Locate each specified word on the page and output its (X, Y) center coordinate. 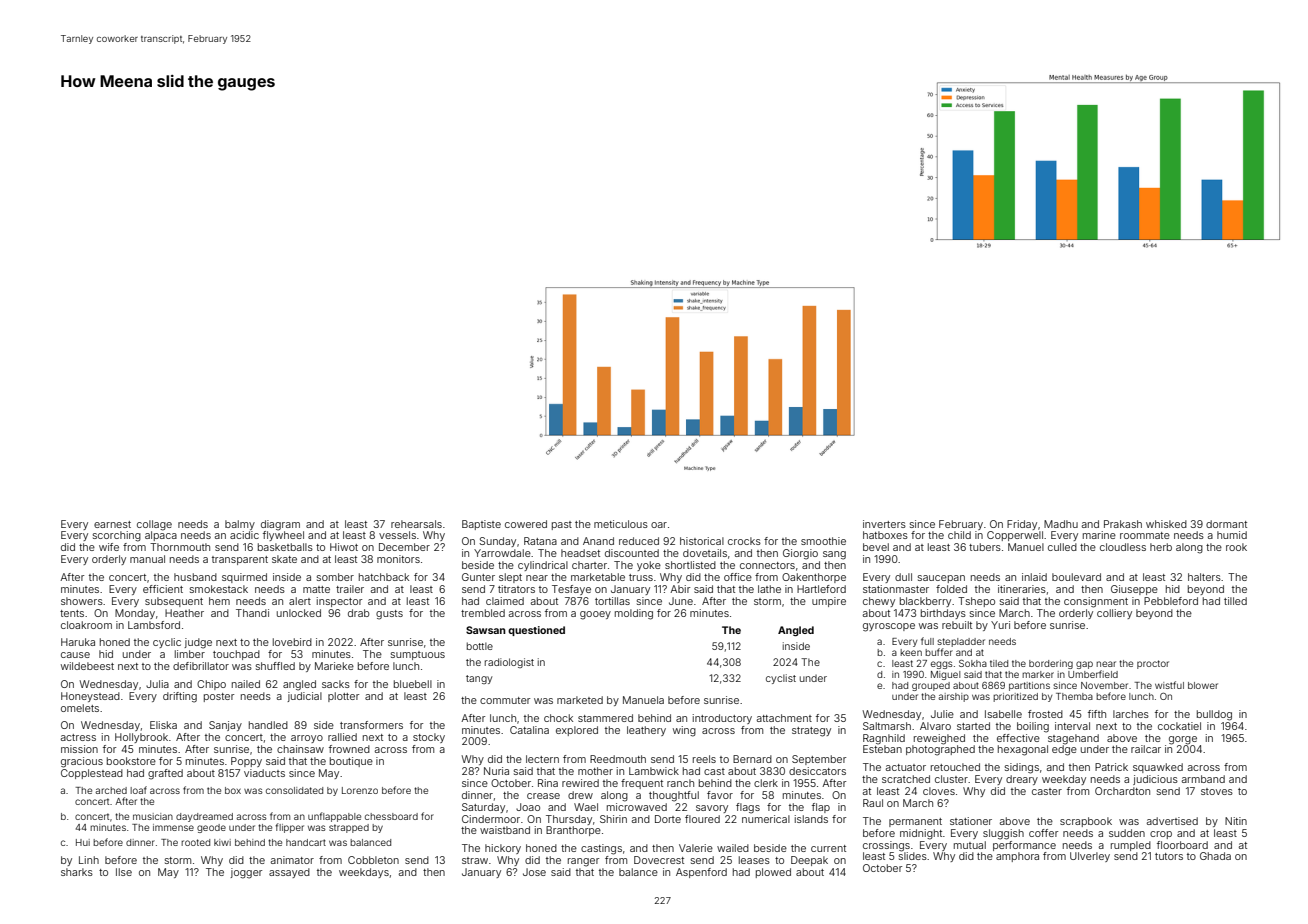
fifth (1097, 714)
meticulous (621, 524)
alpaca (161, 536)
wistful (1169, 685)
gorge (1183, 740)
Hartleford (821, 589)
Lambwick (654, 771)
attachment (784, 718)
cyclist (781, 679)
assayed (289, 873)
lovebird (292, 642)
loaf (138, 790)
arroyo (307, 739)
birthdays (943, 614)
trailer (350, 589)
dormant (1226, 524)
